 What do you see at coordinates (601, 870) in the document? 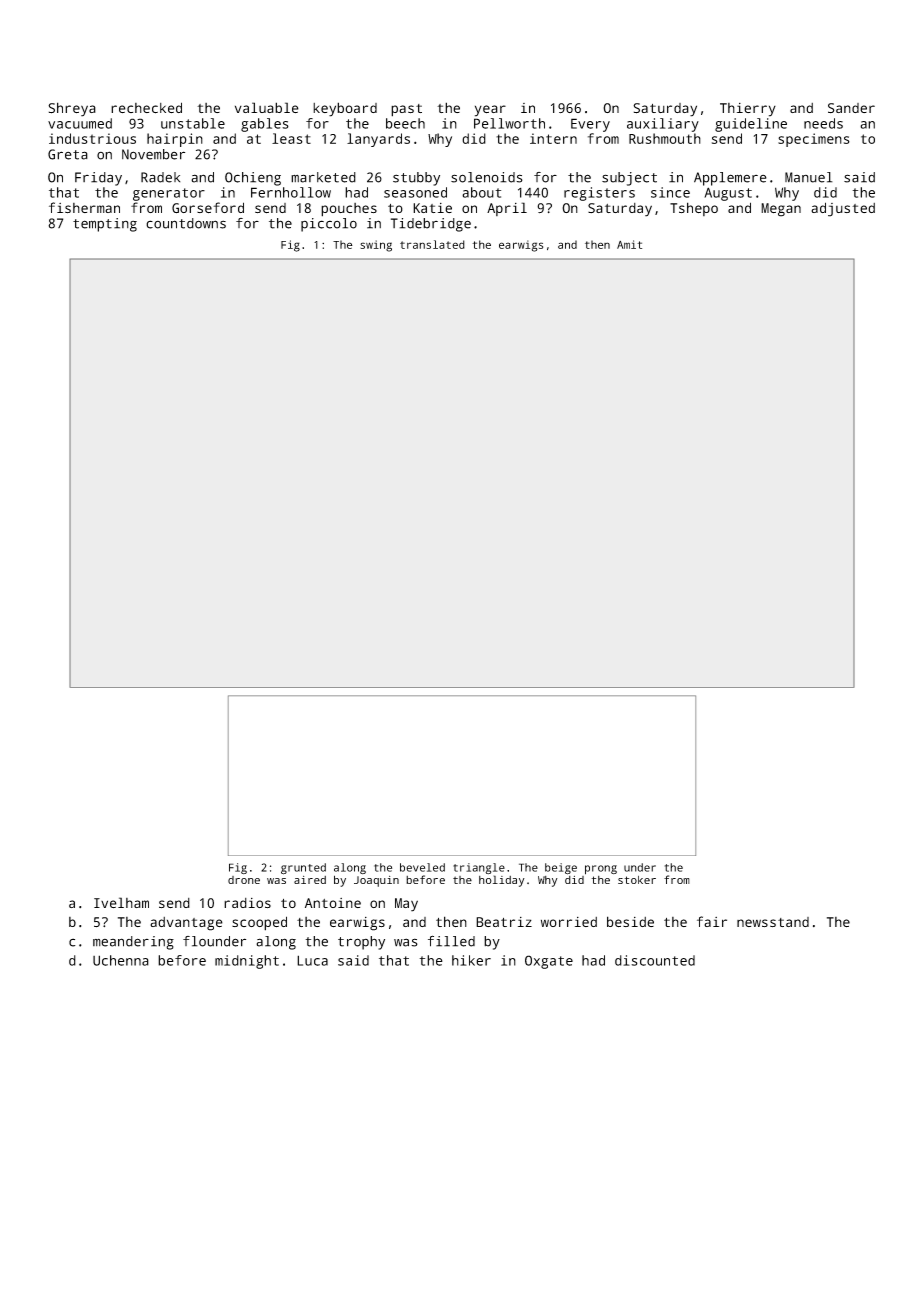
I see `prong` at bounding box center [601, 870].
